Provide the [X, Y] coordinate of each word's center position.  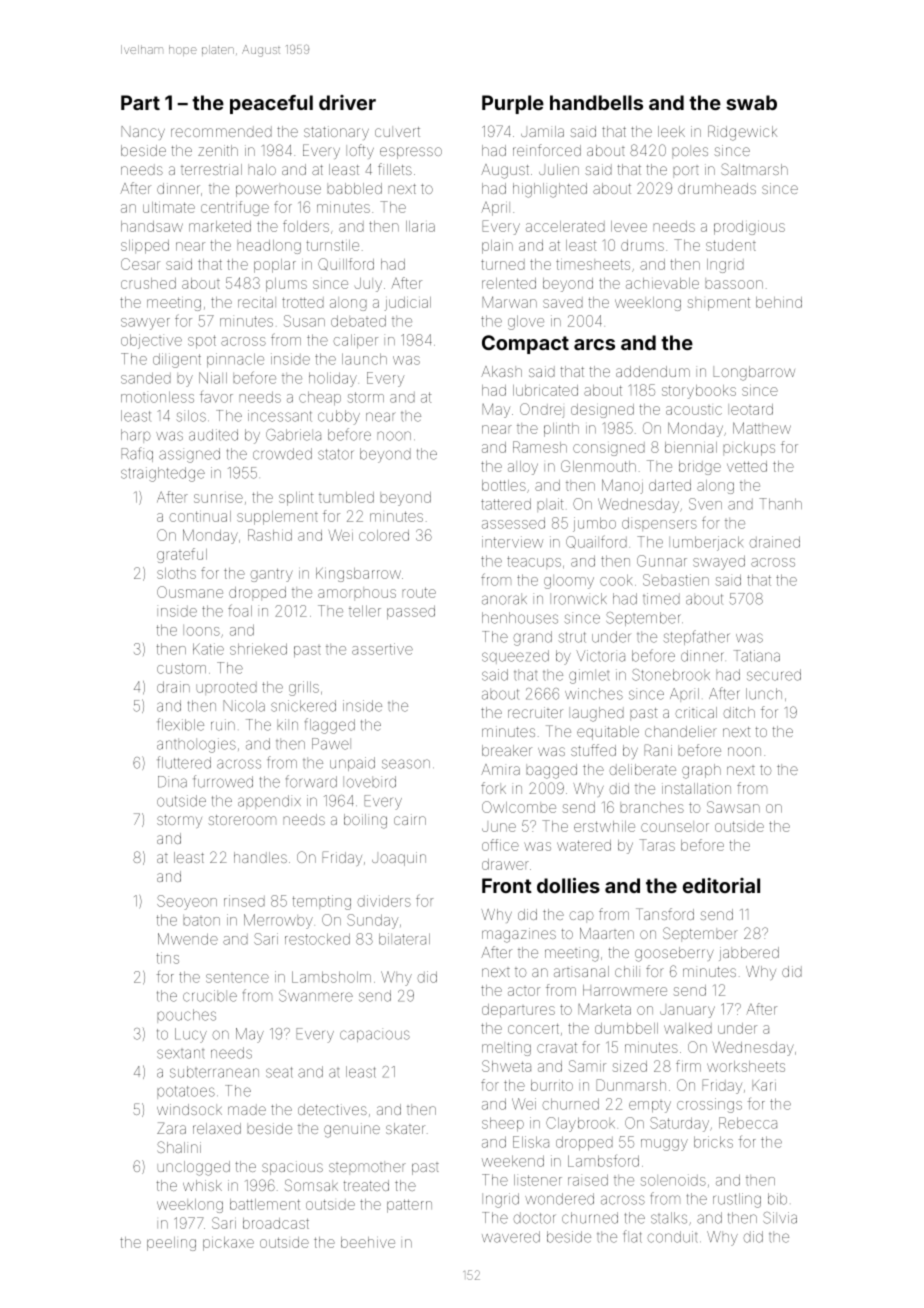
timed [661, 599]
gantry [271, 575]
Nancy [143, 133]
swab [751, 102]
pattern [409, 1206]
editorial [721, 885]
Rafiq [137, 454]
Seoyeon [187, 902]
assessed [513, 523]
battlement [265, 1204]
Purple [513, 104]
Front [507, 885]
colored [384, 535]
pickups [749, 449]
